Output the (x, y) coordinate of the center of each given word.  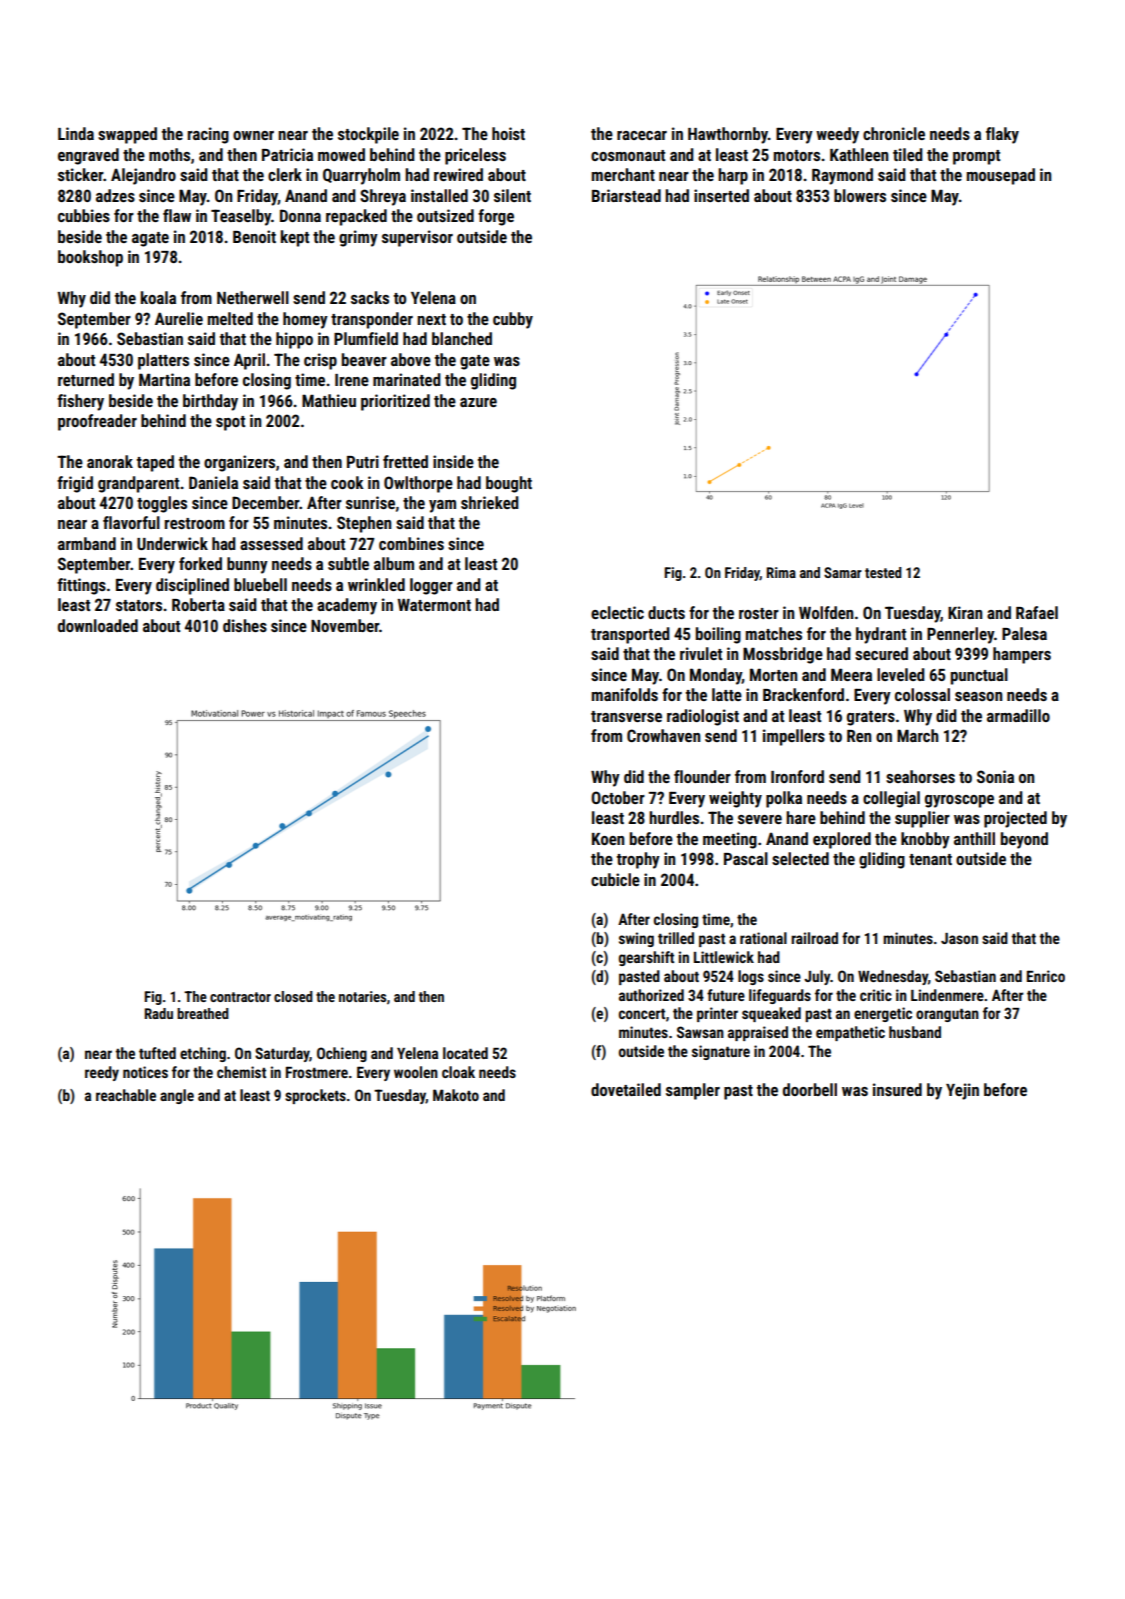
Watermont (434, 604)
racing (208, 135)
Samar (843, 572)
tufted (157, 1053)
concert (642, 1014)
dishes (245, 625)
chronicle (894, 133)
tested (883, 572)
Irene (352, 380)
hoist (508, 133)
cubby (513, 320)
